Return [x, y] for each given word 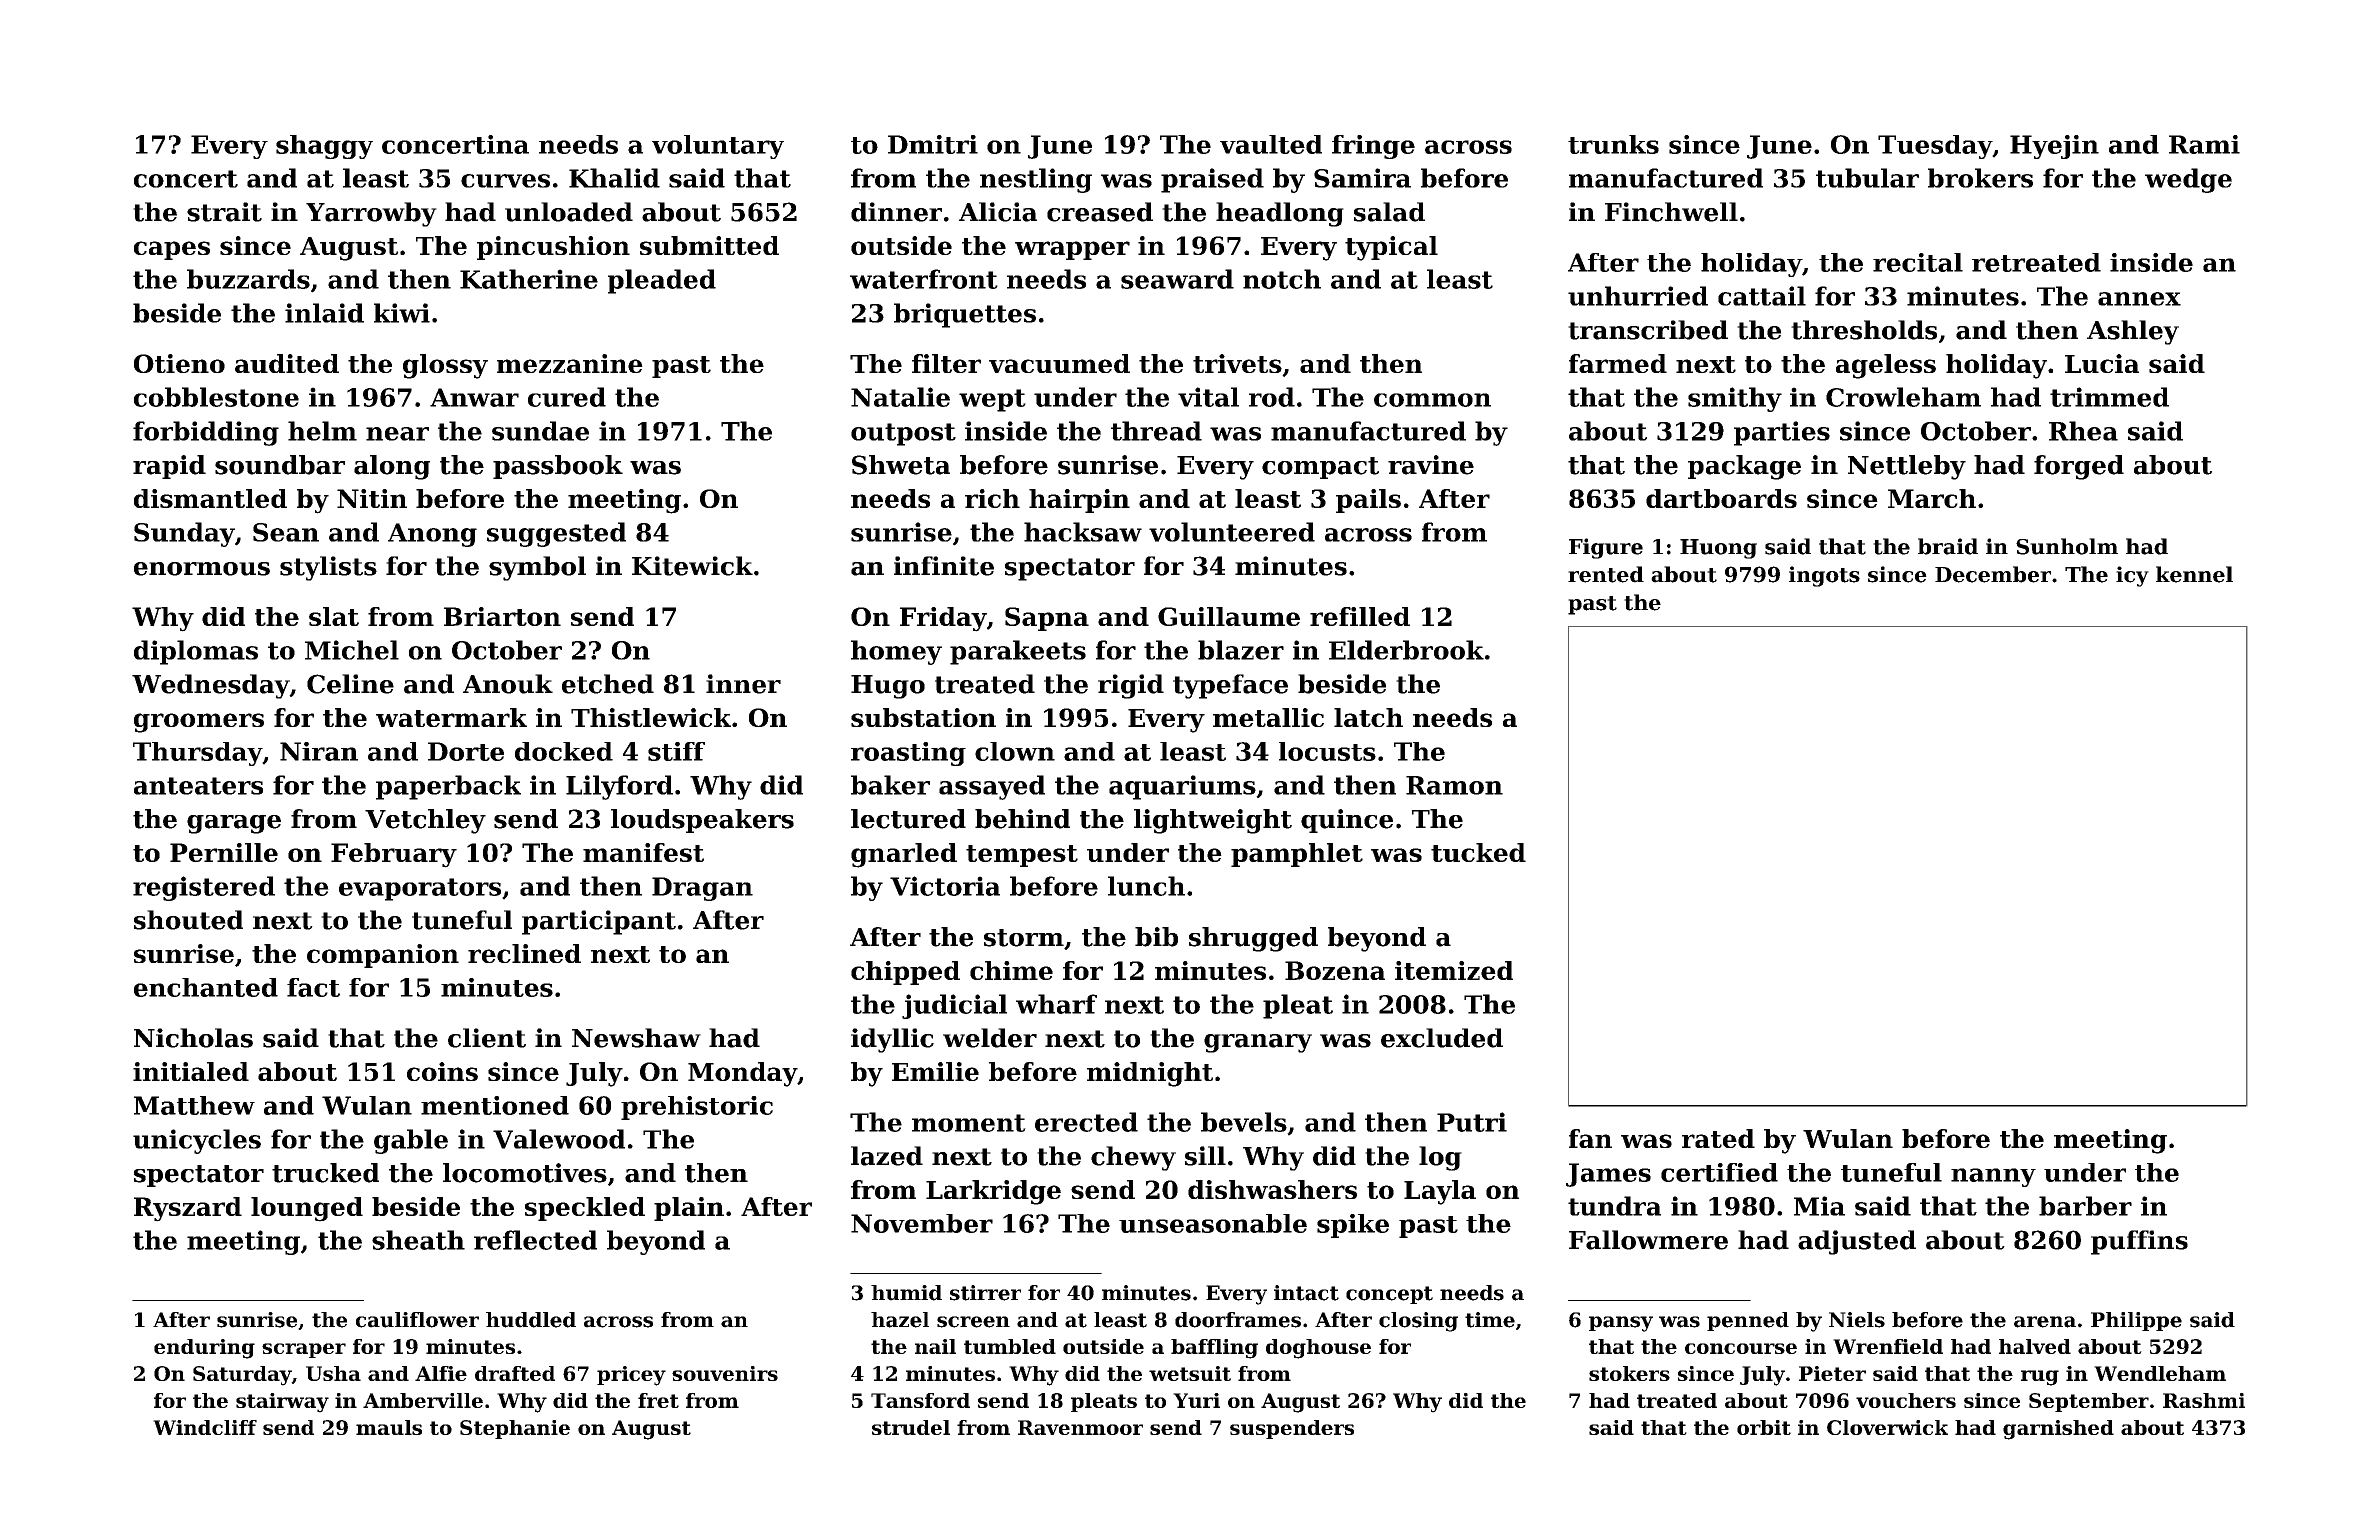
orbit [1764, 1427]
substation [923, 717]
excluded [1442, 1038]
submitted [709, 245]
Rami [2204, 144]
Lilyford [619, 787]
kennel [2194, 574]
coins [442, 1071]
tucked [1478, 852]
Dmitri [933, 144]
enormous [202, 569]
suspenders [1292, 1429]
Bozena [1335, 970]
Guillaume [1229, 616]
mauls [389, 1427]
